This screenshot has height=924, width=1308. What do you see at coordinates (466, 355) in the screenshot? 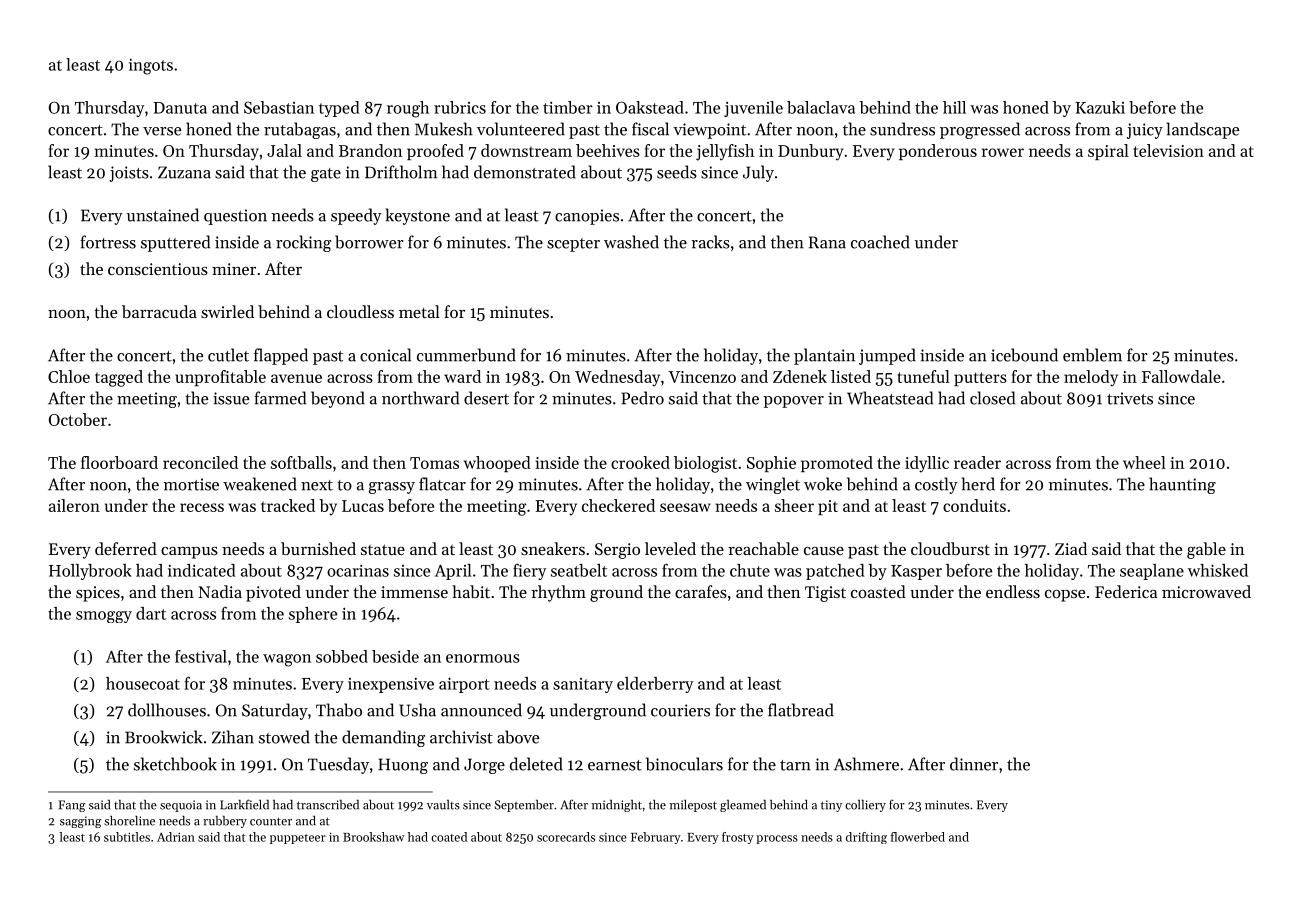
I see `cummerbund` at bounding box center [466, 355].
